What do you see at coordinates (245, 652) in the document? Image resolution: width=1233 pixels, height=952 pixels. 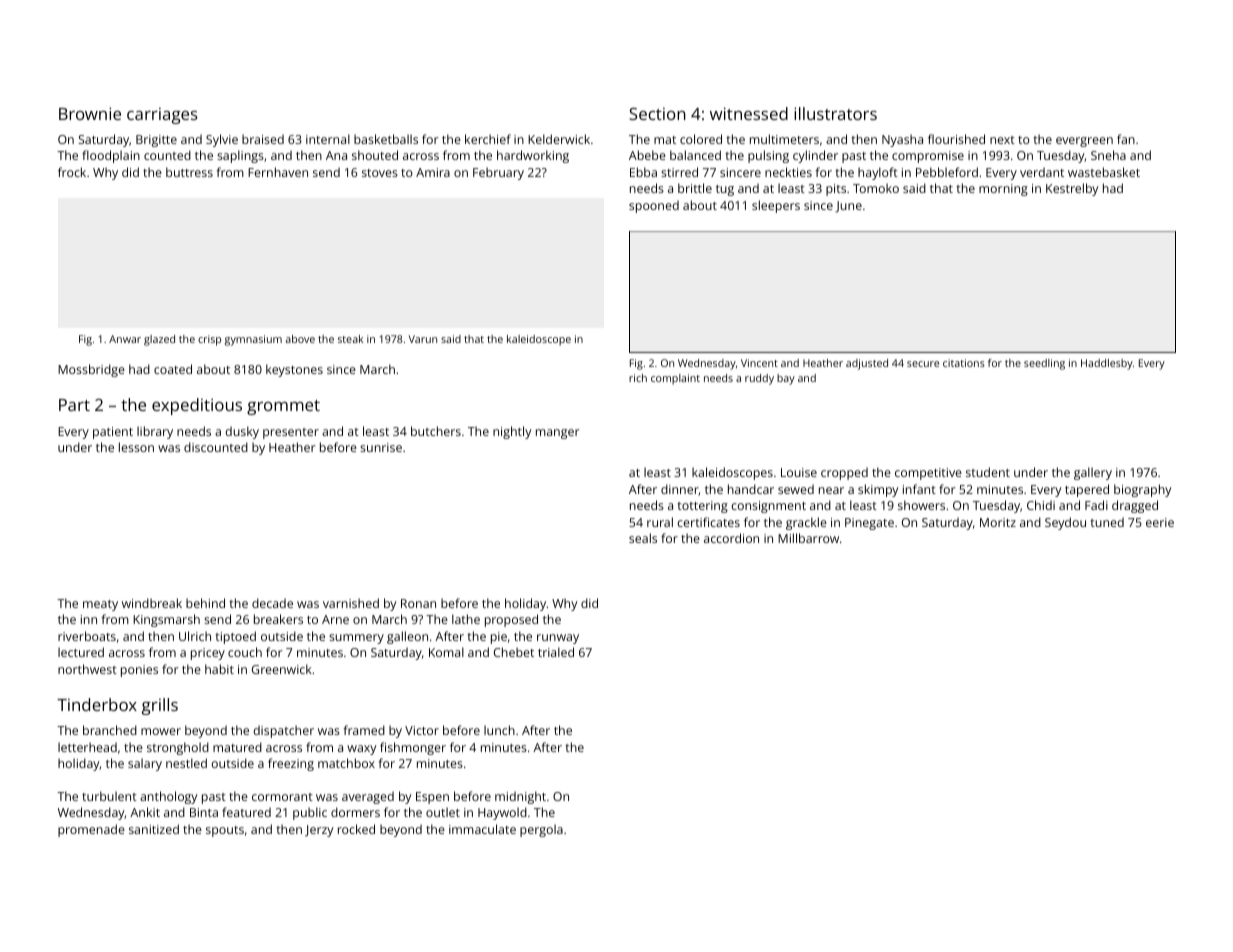 I see `couch` at bounding box center [245, 652].
